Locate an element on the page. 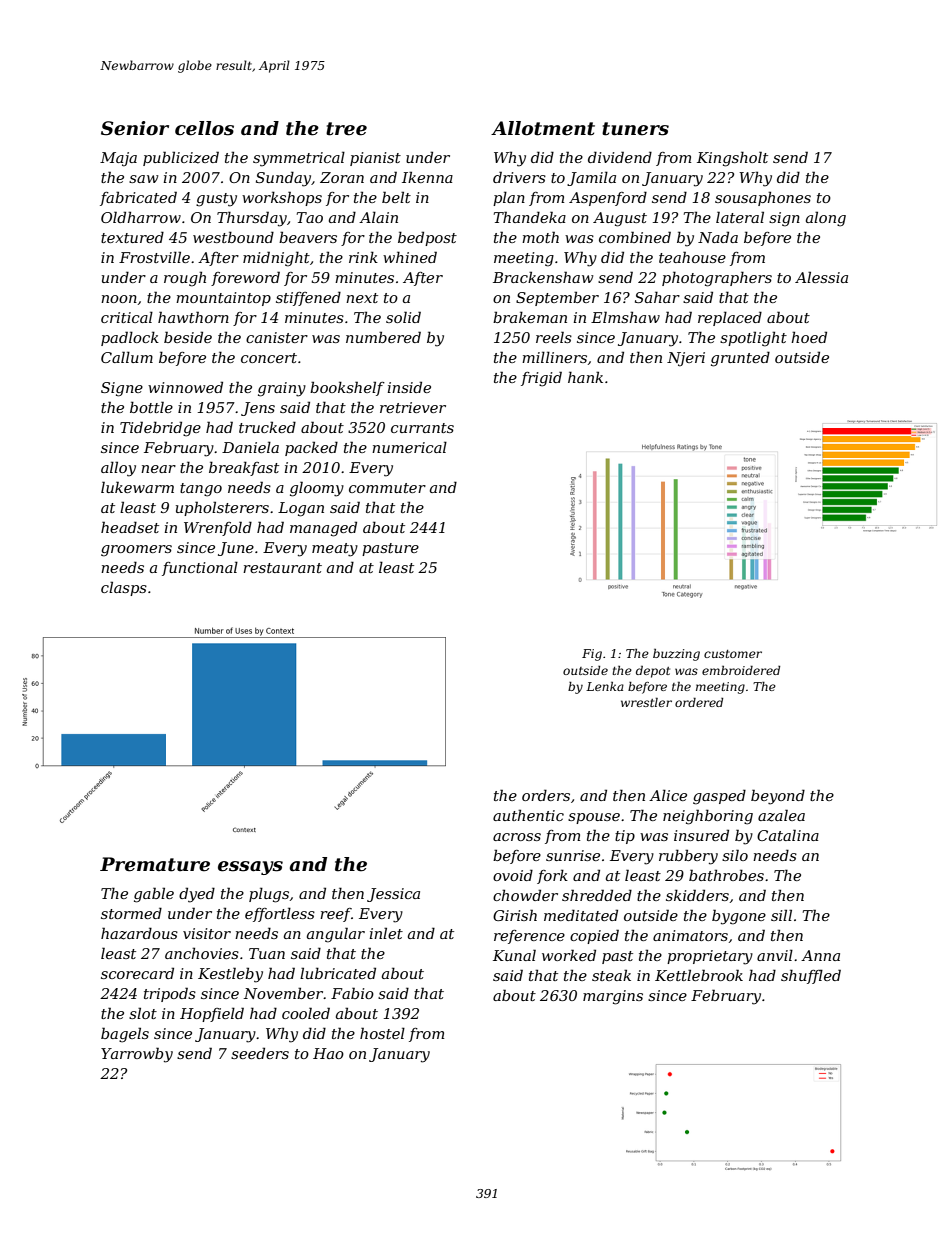 Image resolution: width=952 pixels, height=1233 pixels. tree is located at coordinates (346, 129).
